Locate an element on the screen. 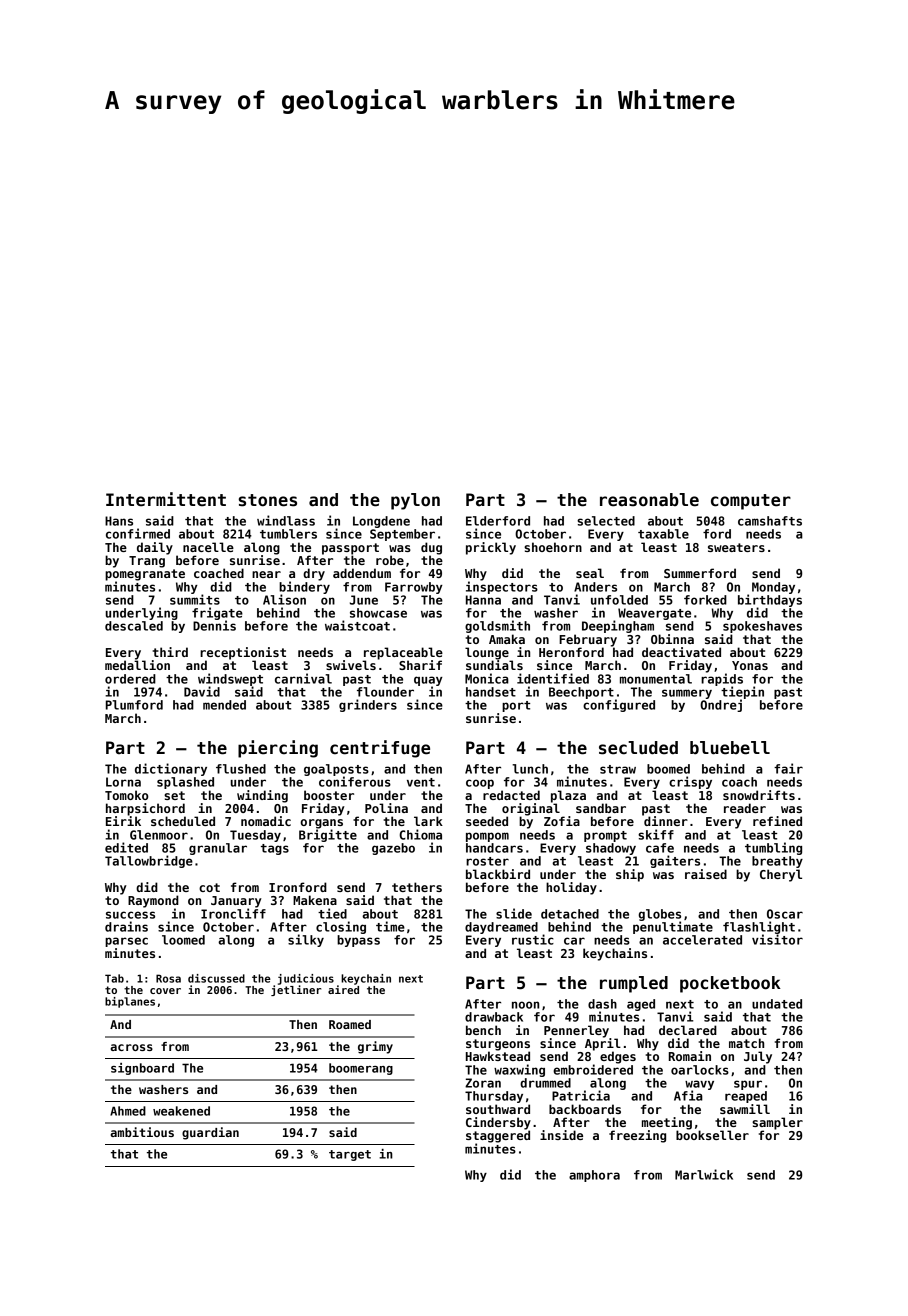 The height and width of the screenshot is (1316, 908). target is located at coordinates (350, 1155).
